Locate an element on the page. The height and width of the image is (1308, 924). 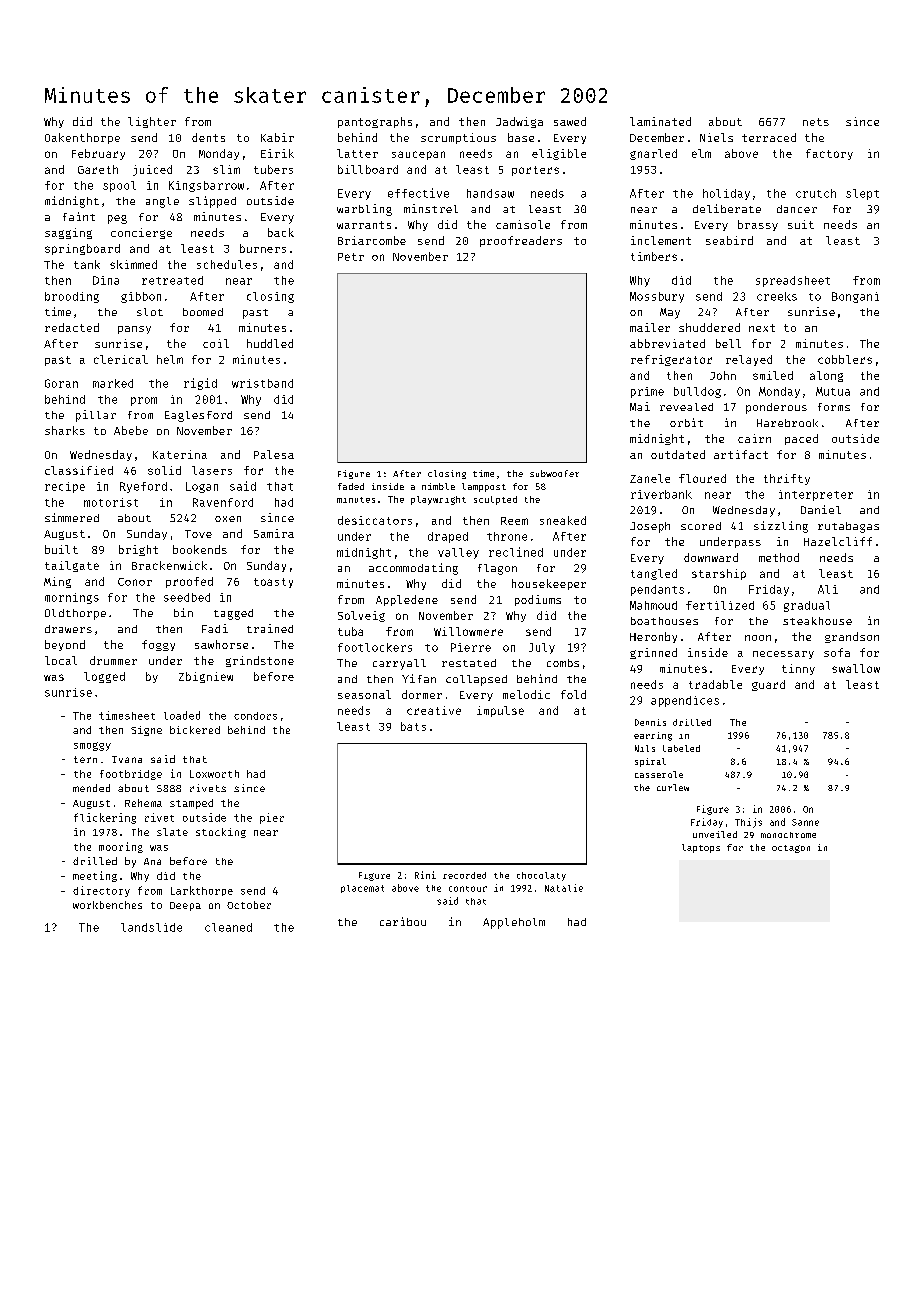
Rini is located at coordinates (425, 875).
